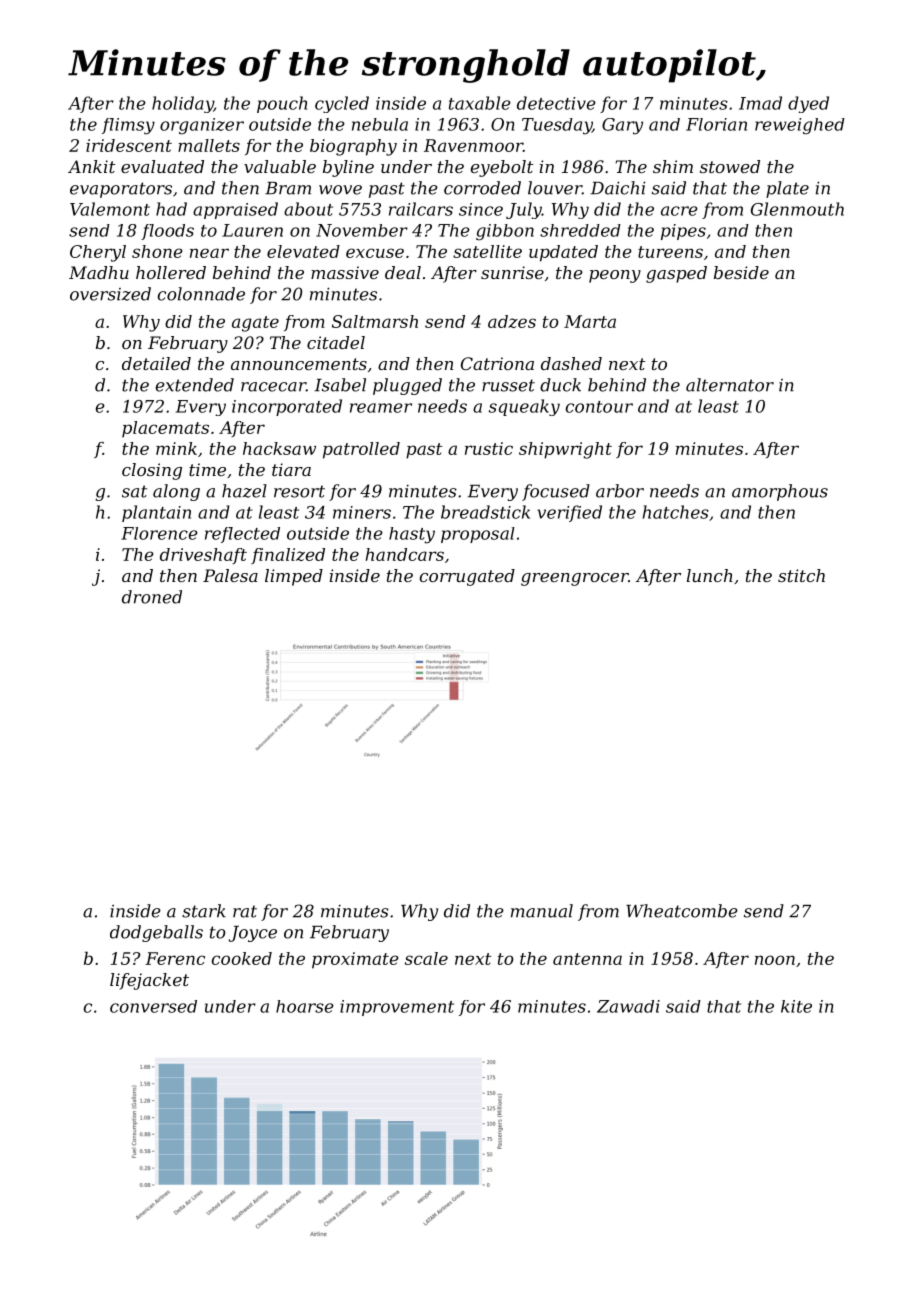 The width and height of the document is (924, 1308). I want to click on tiara, so click(291, 469).
